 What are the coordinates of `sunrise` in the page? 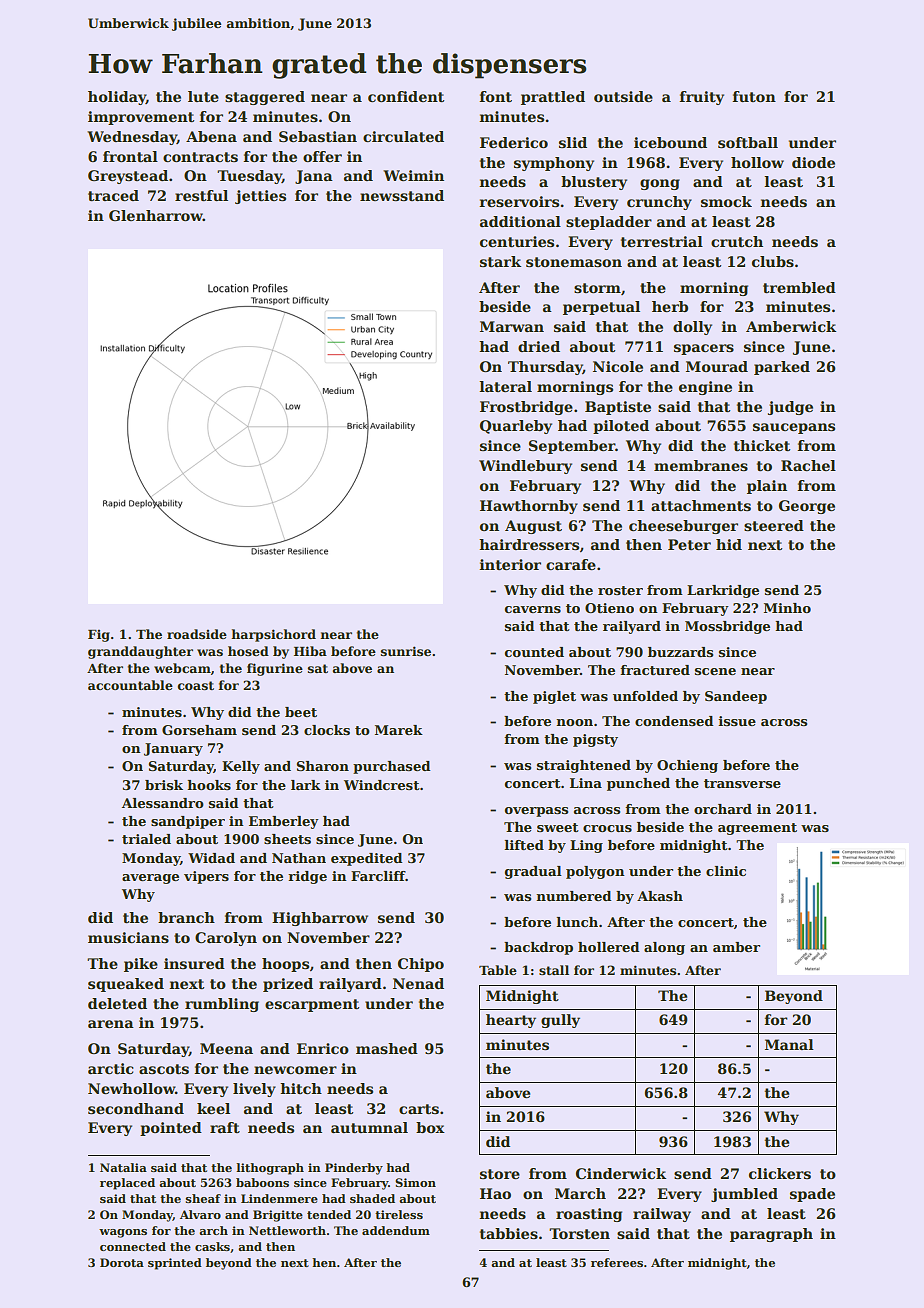 It's located at (405, 651).
